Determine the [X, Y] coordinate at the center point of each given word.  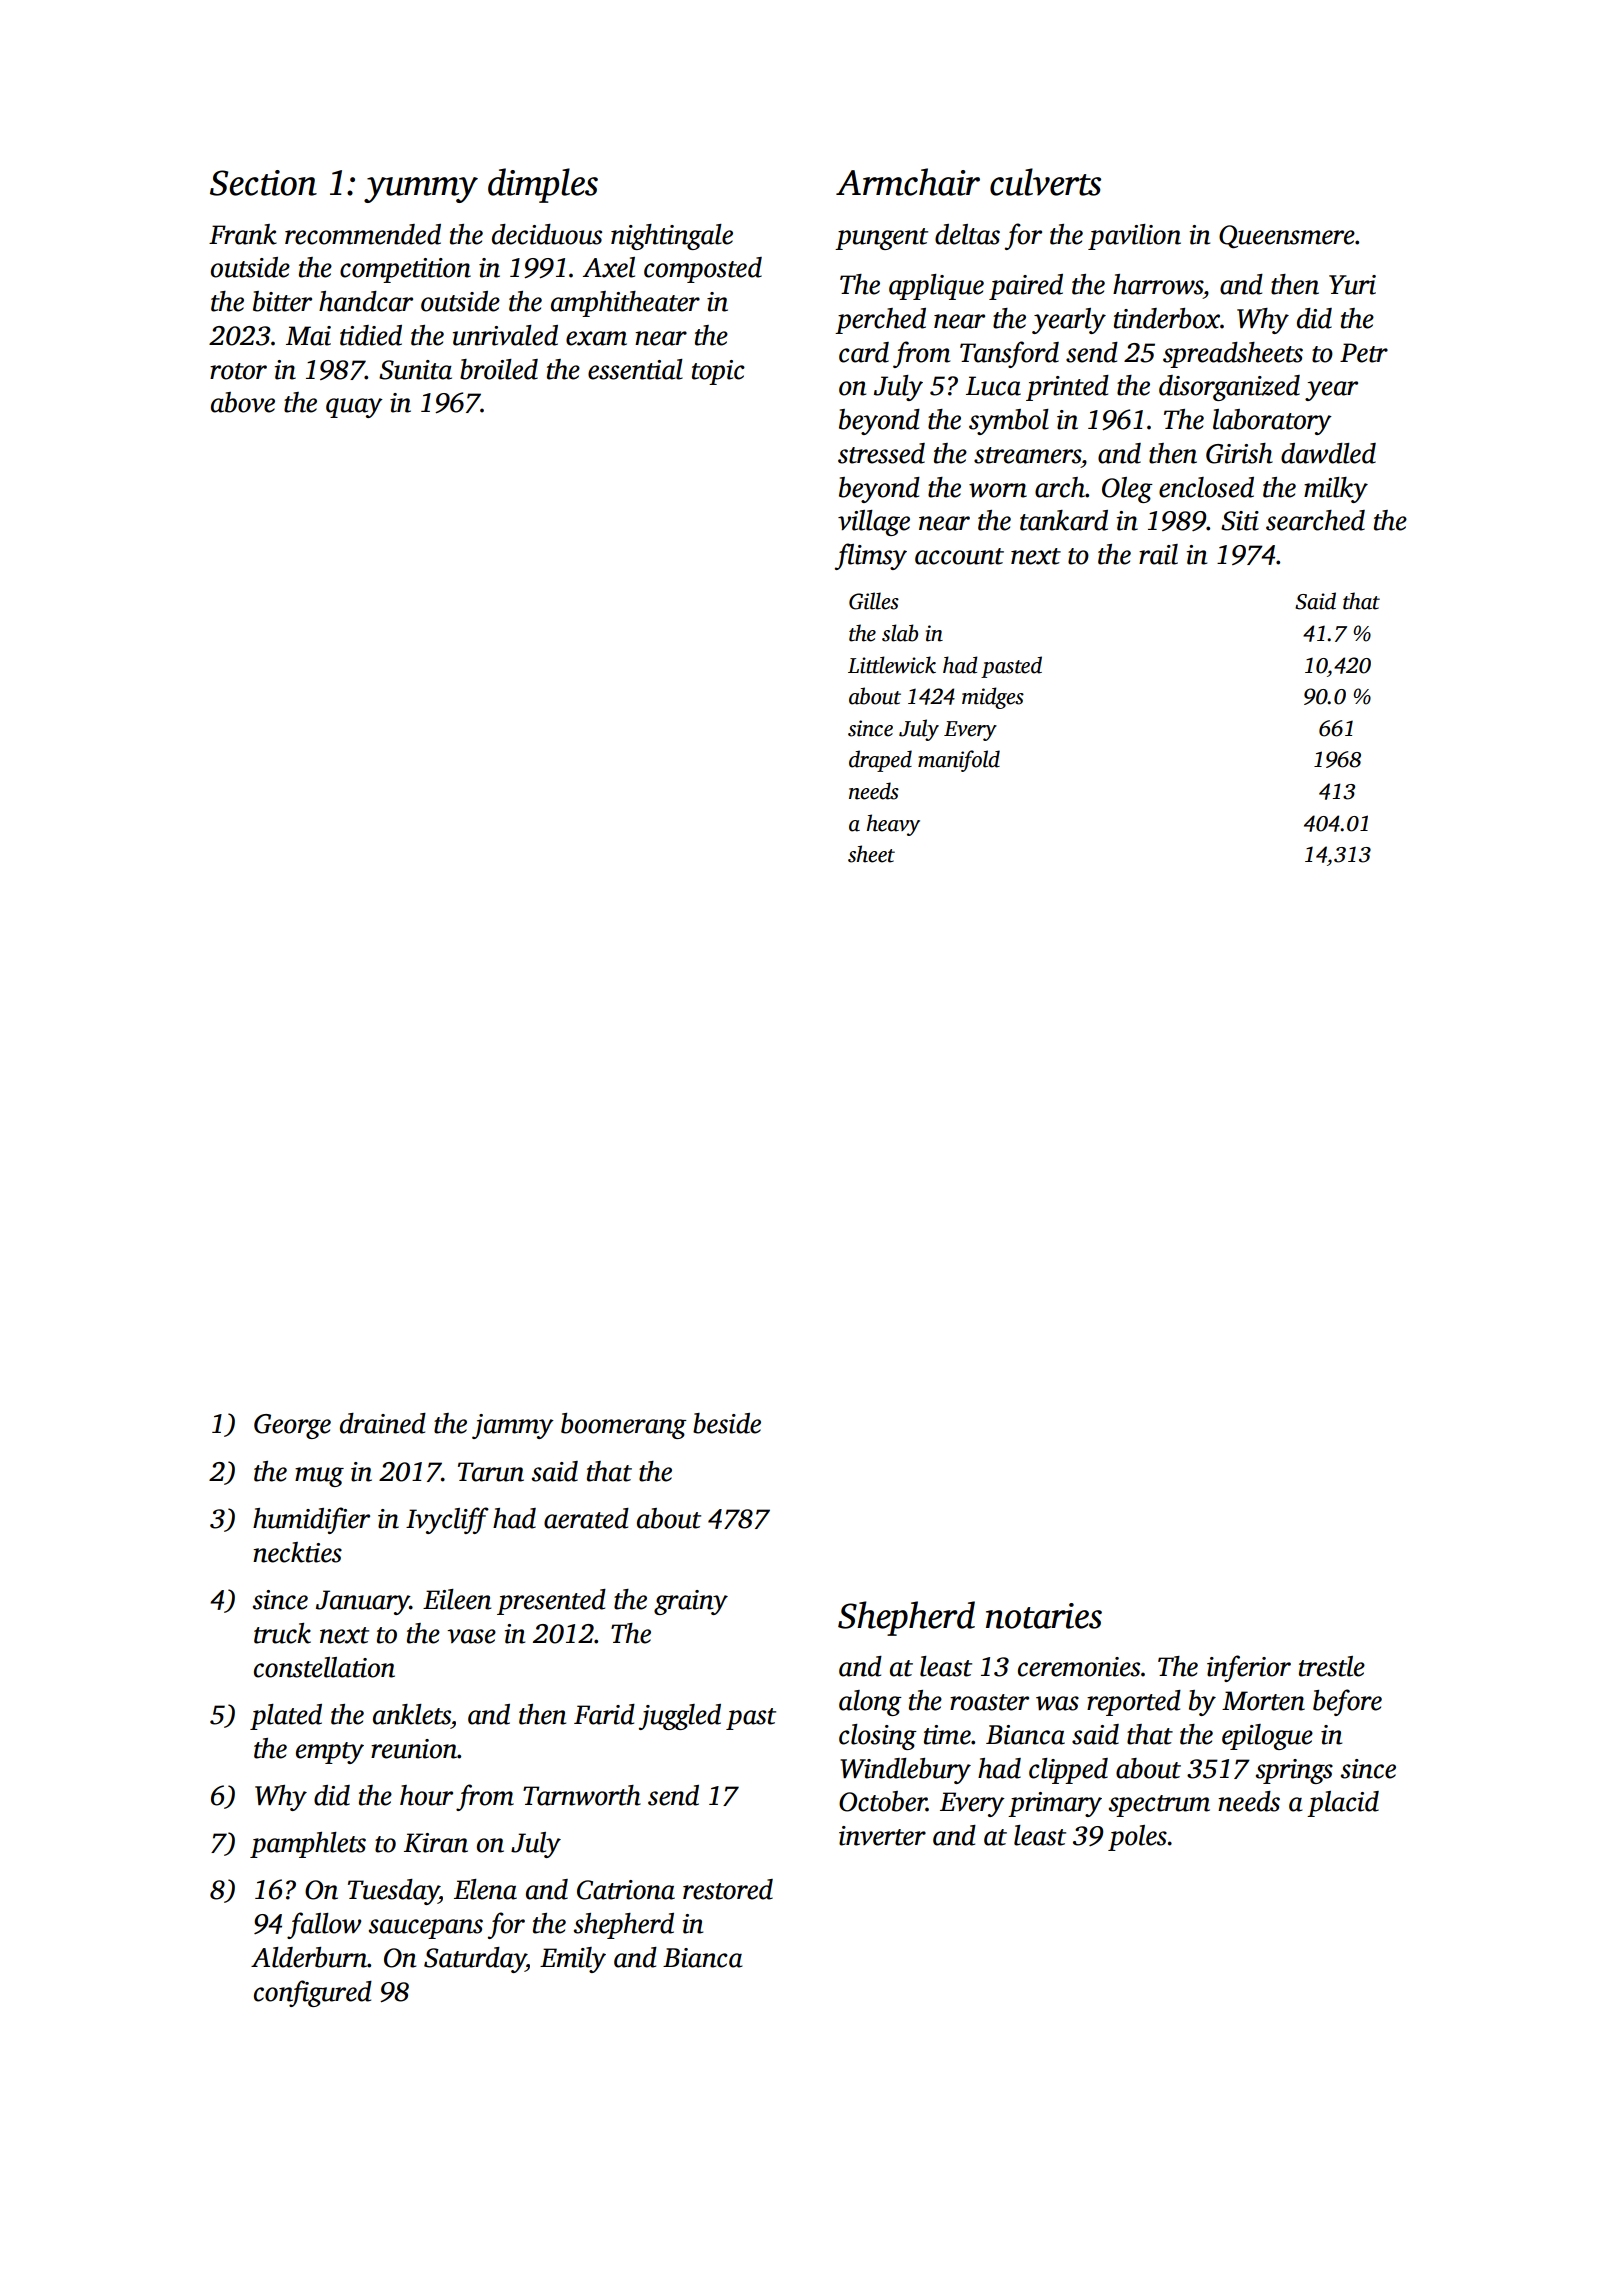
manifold [959, 761]
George [292, 1426]
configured [313, 1993]
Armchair [908, 182]
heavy [893, 825]
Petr [1364, 353]
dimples [543, 185]
